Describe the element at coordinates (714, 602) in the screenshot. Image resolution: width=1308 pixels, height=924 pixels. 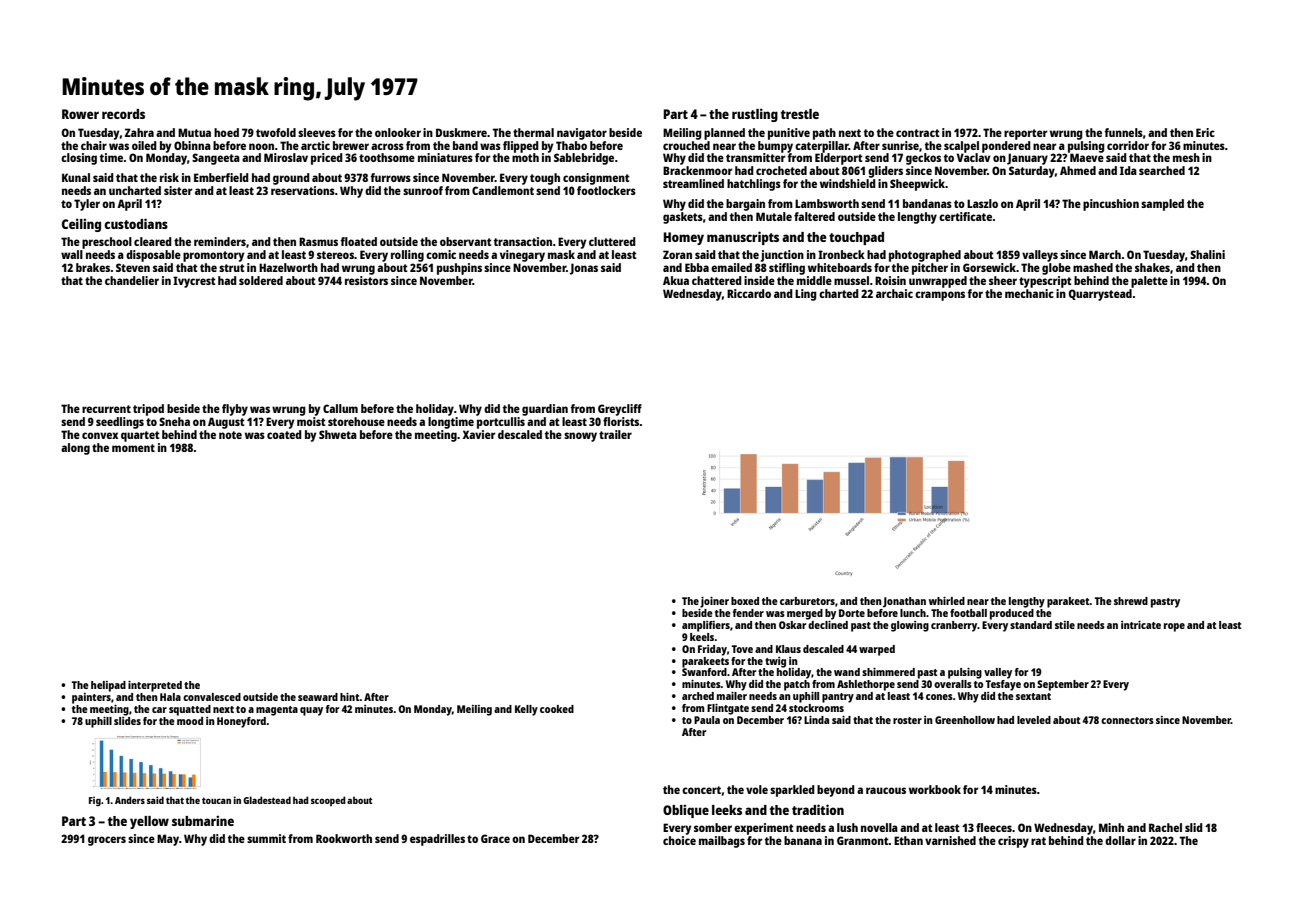
I see `joiner` at that location.
